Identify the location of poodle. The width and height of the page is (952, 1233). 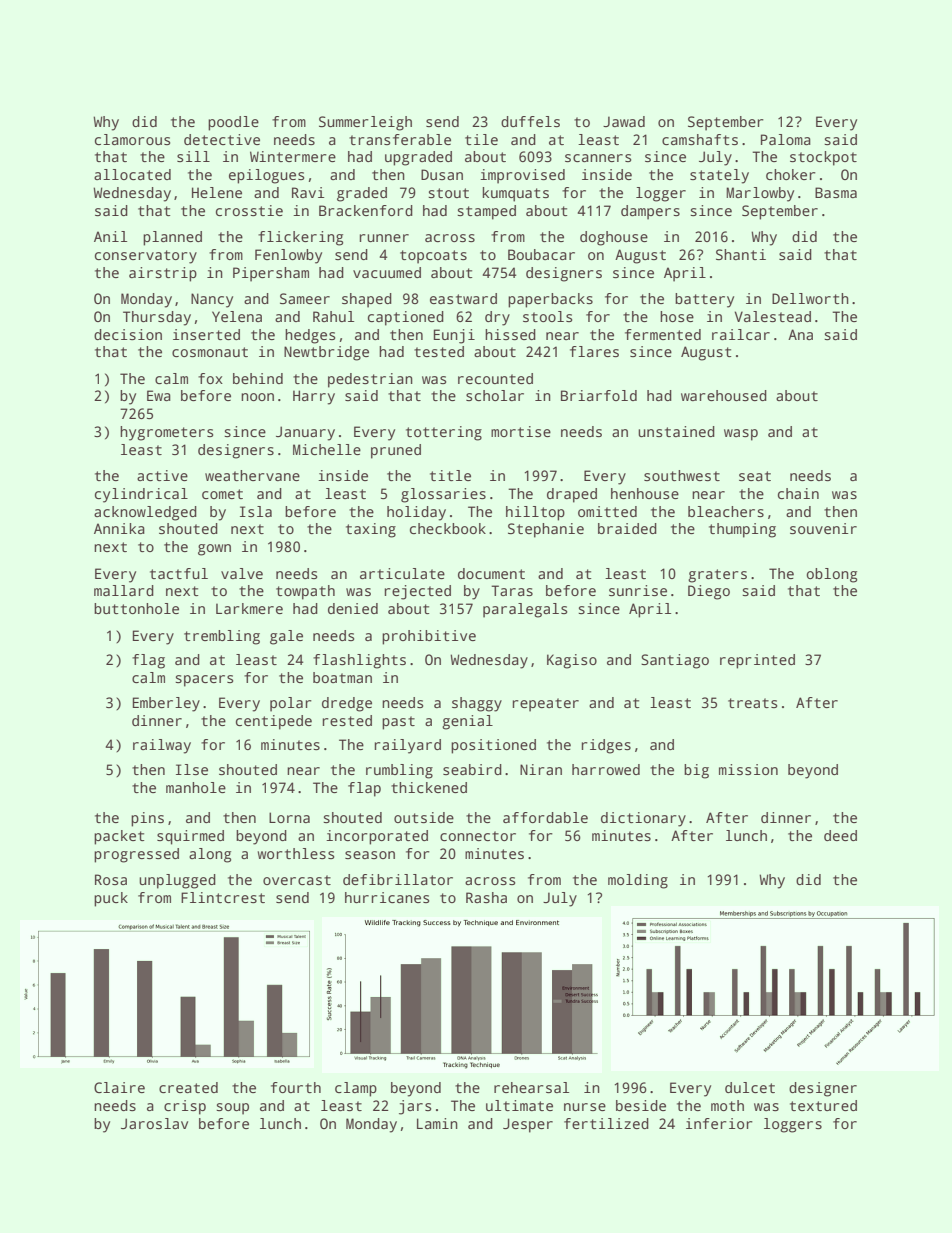
(233, 123).
